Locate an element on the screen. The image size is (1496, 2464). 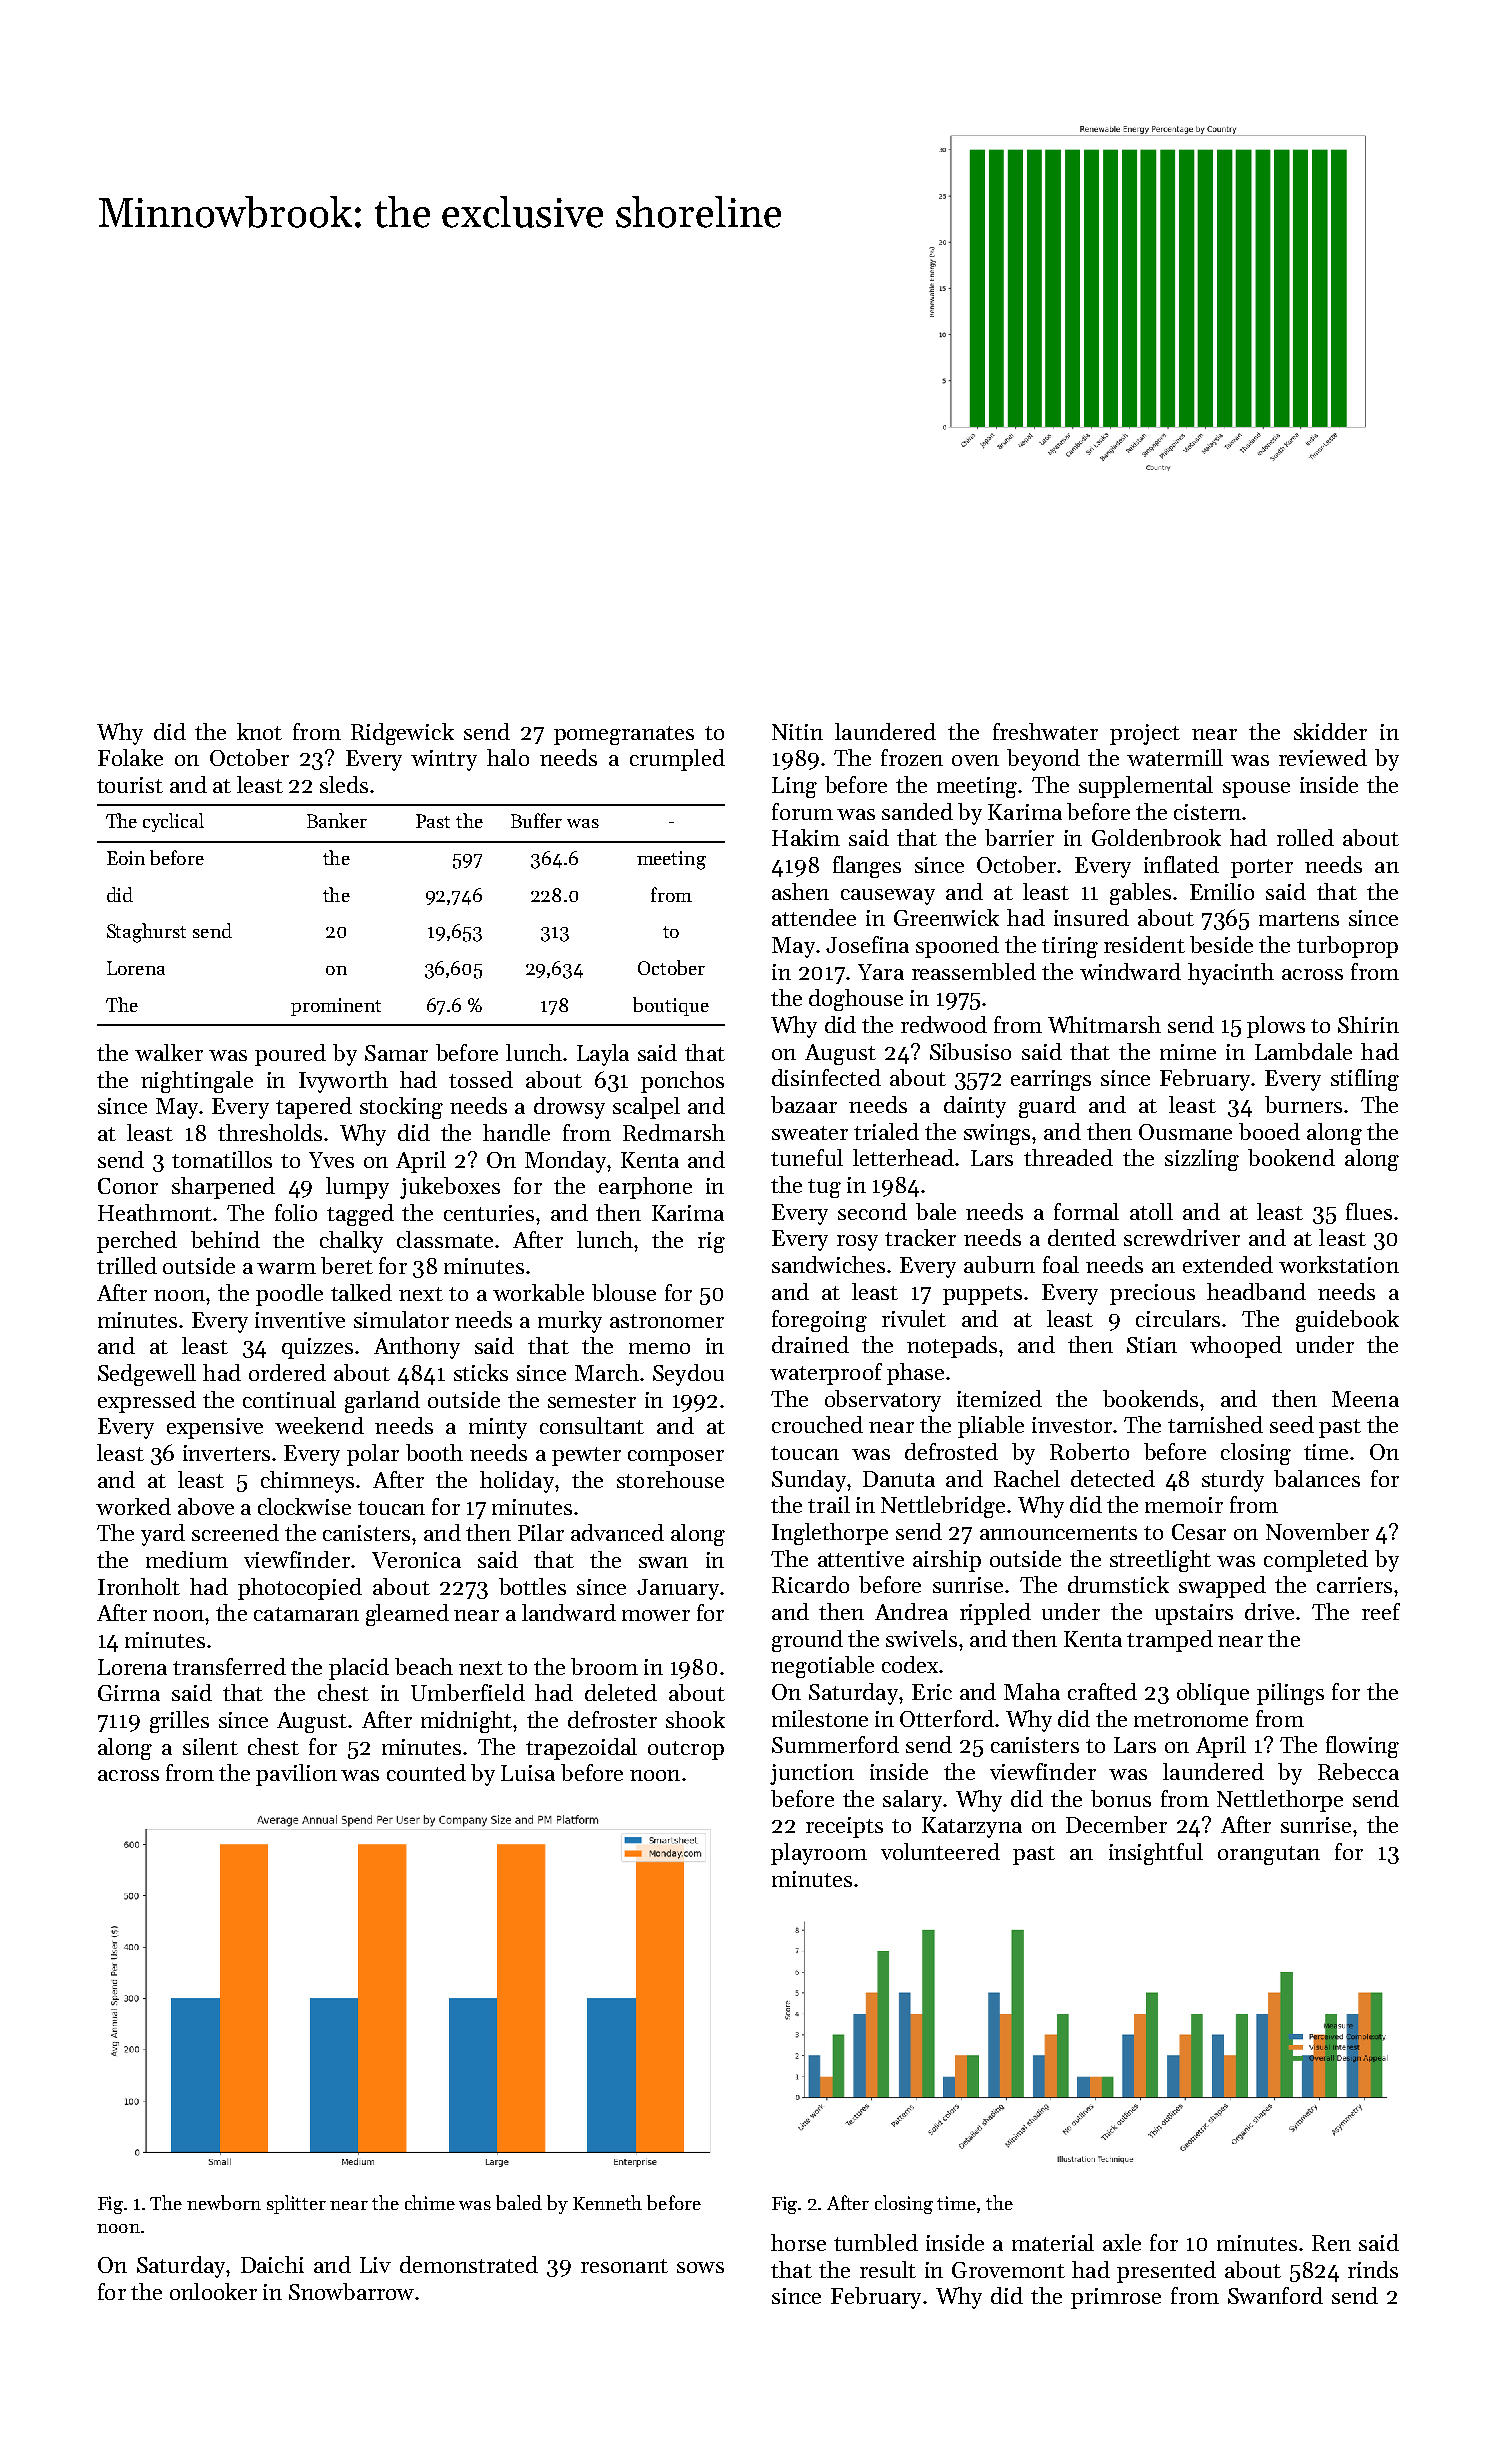
silent is located at coordinates (210, 1746).
